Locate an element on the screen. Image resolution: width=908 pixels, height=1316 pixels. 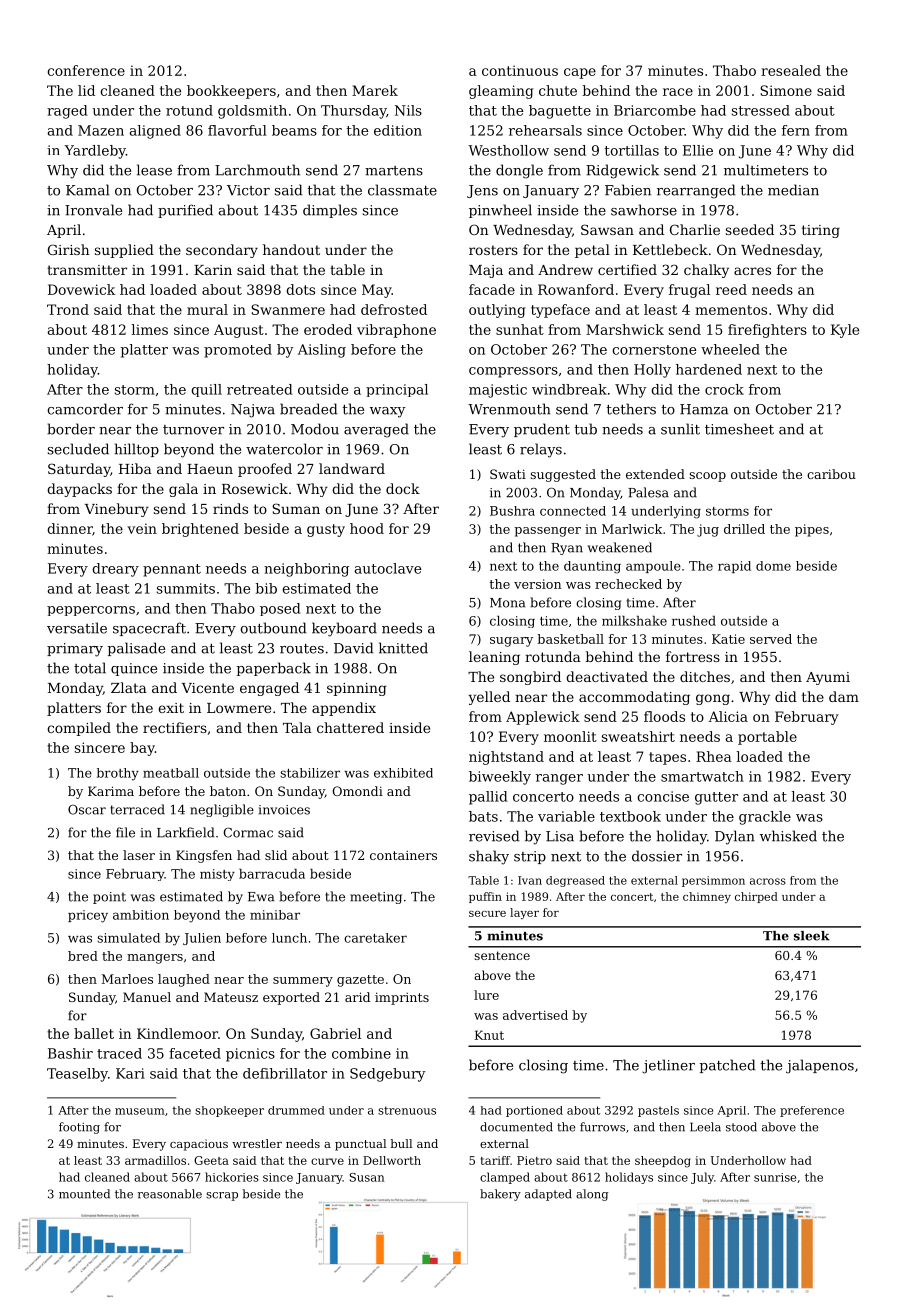
Larchmouth is located at coordinates (257, 170).
